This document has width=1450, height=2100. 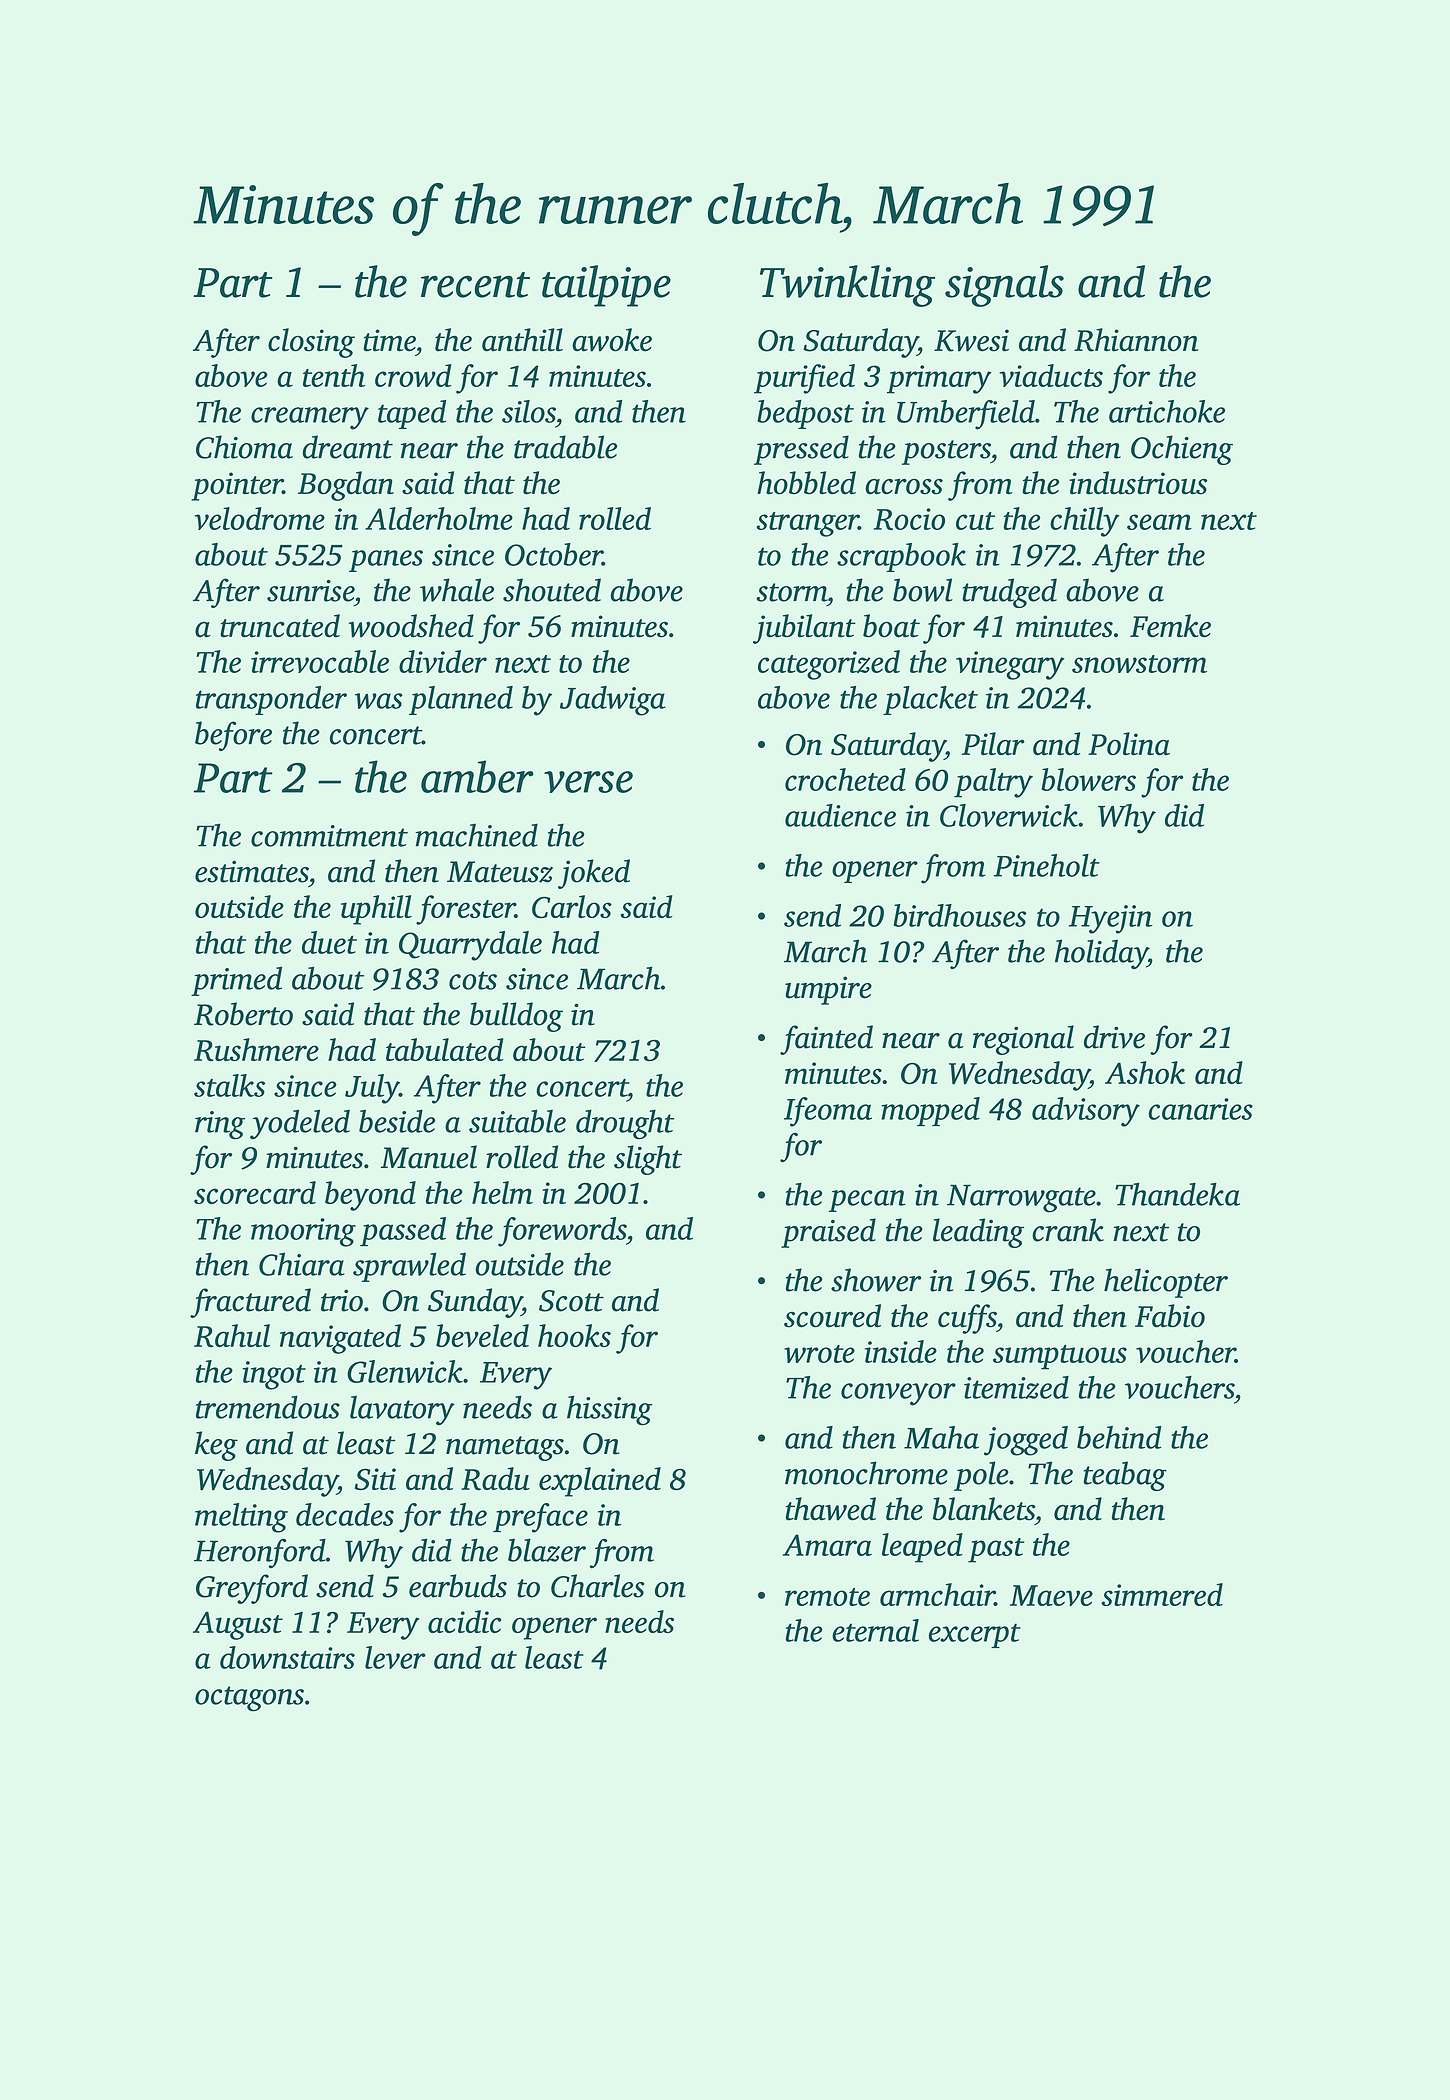 What do you see at coordinates (598, 1586) in the document?
I see `Charles` at bounding box center [598, 1586].
